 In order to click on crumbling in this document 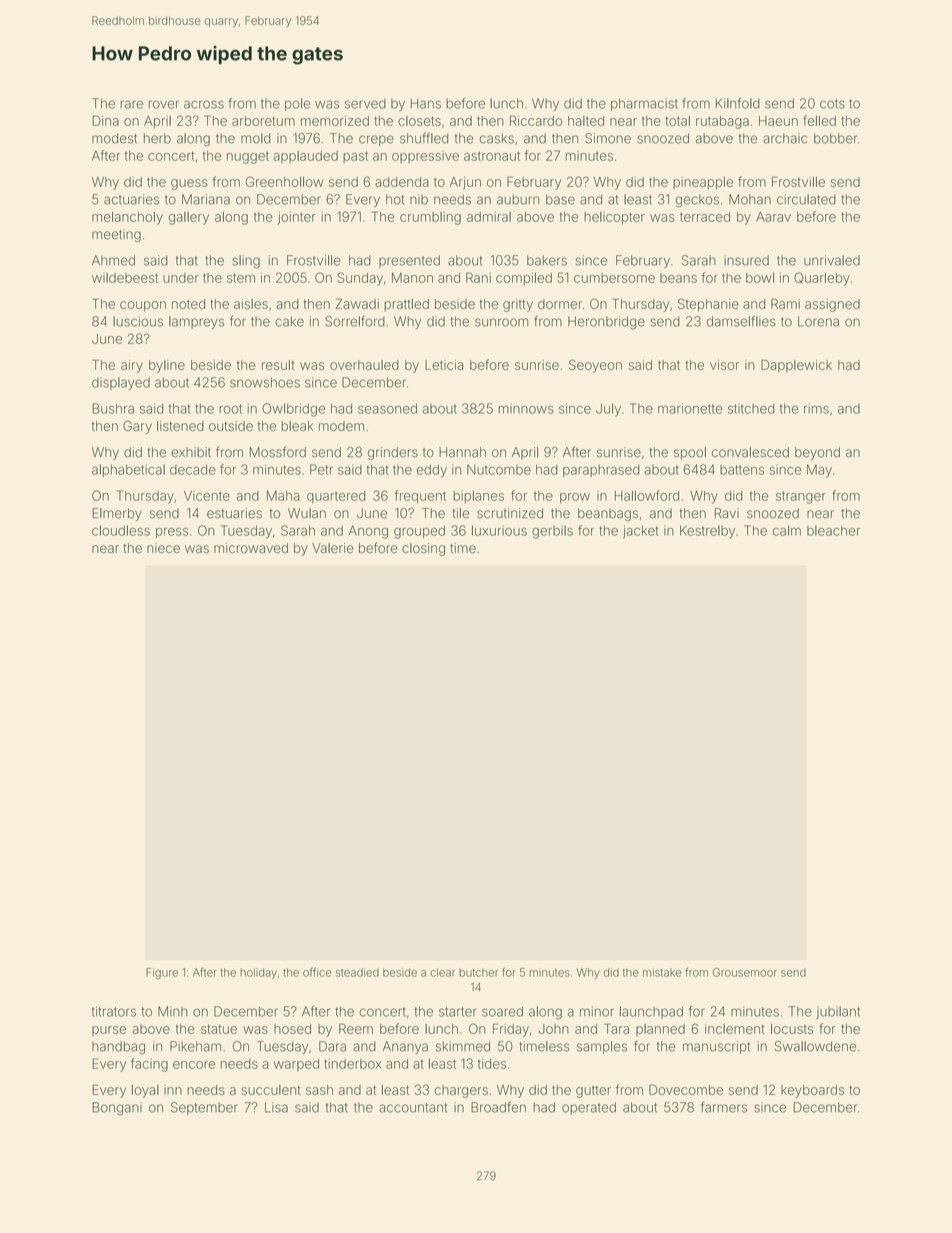, I will do `click(430, 218)`.
